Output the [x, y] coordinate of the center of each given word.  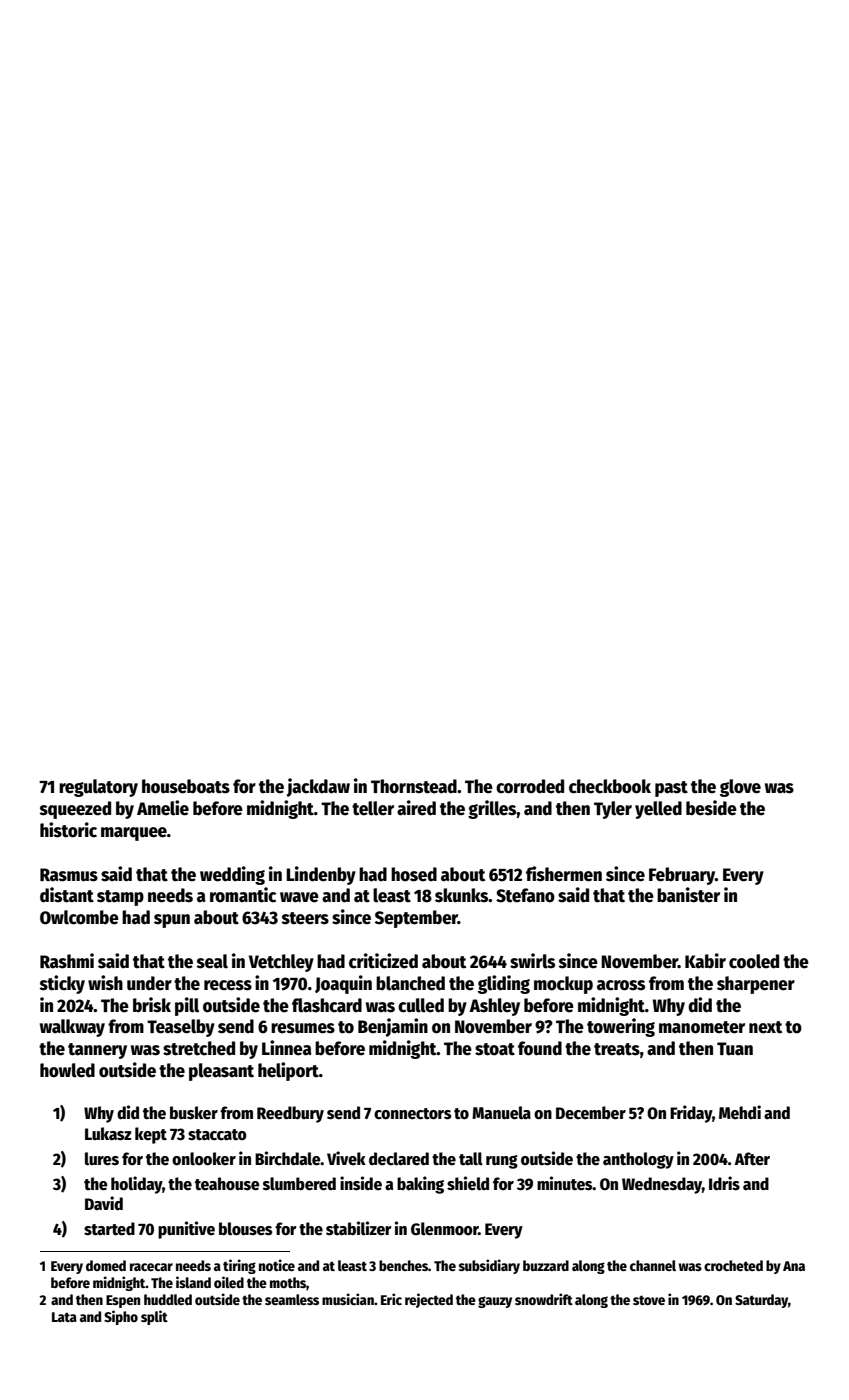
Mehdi [740, 1112]
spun [172, 921]
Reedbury [290, 1114]
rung [502, 1162]
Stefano [525, 895]
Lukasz [108, 1134]
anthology [638, 1160]
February [682, 876]
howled [67, 1070]
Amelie [163, 808]
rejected [429, 1300]
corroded [530, 786]
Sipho [121, 1317]
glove [740, 788]
